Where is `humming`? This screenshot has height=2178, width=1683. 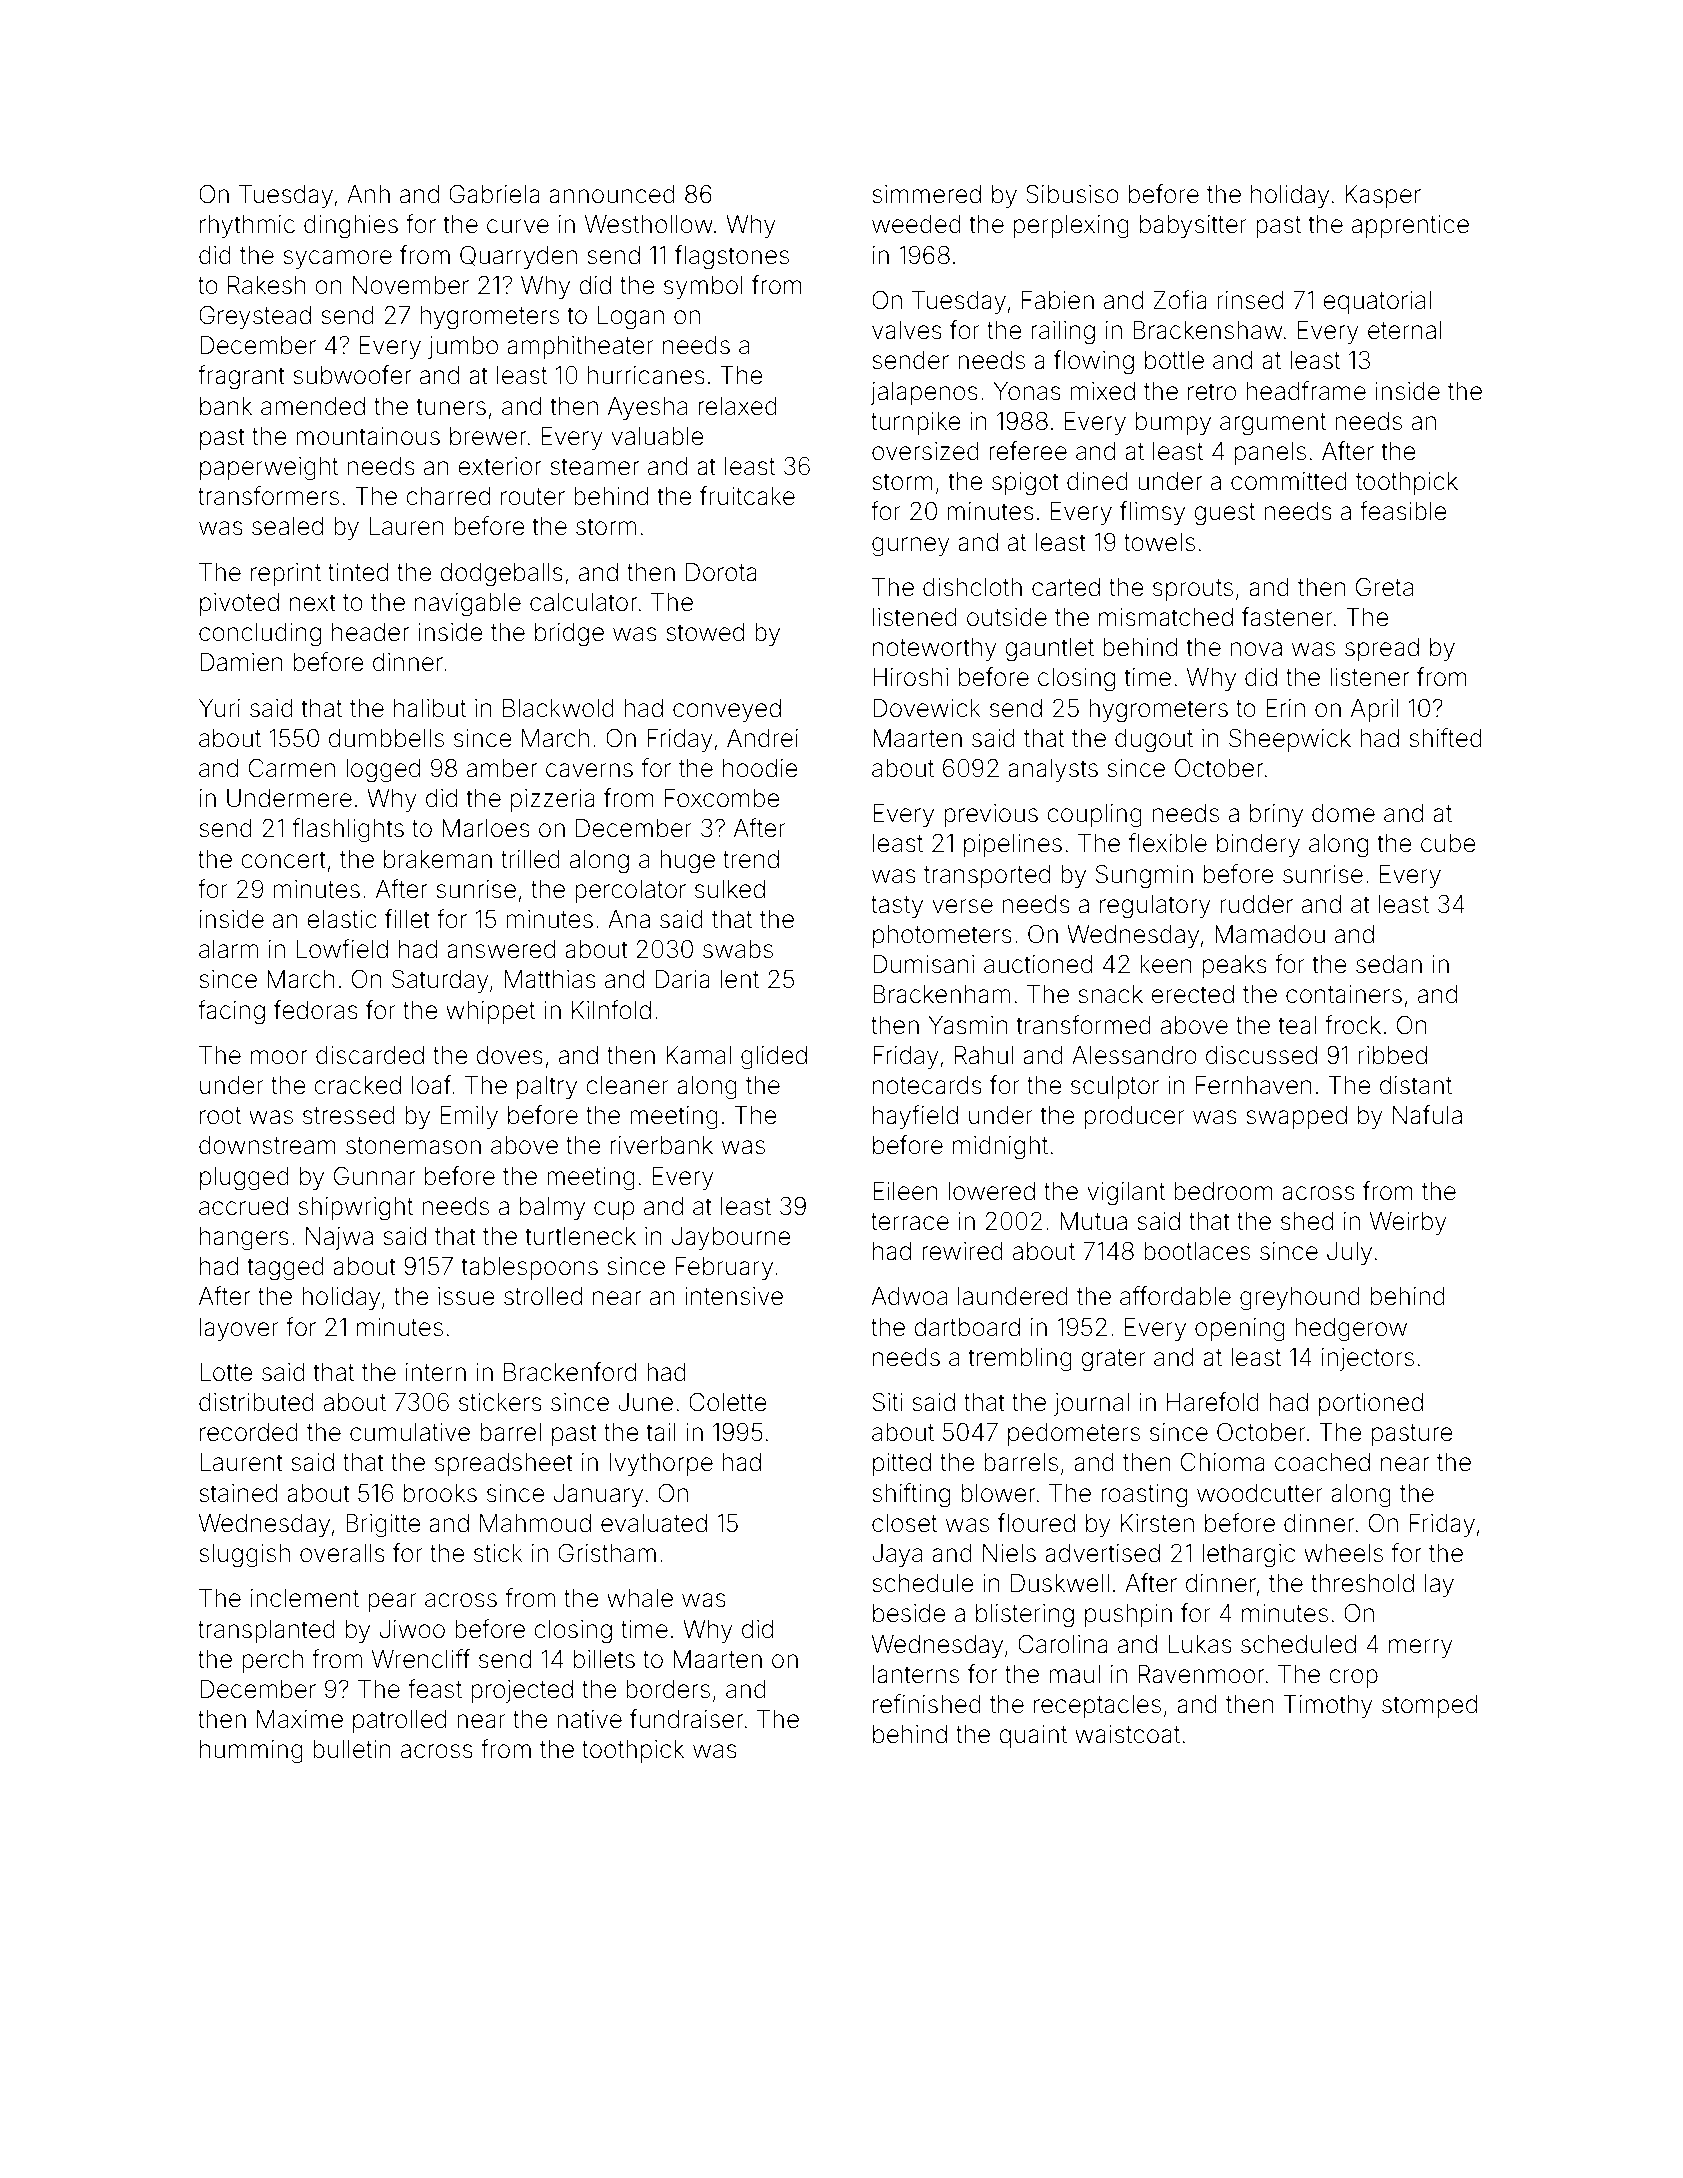
humming is located at coordinates (251, 1752).
